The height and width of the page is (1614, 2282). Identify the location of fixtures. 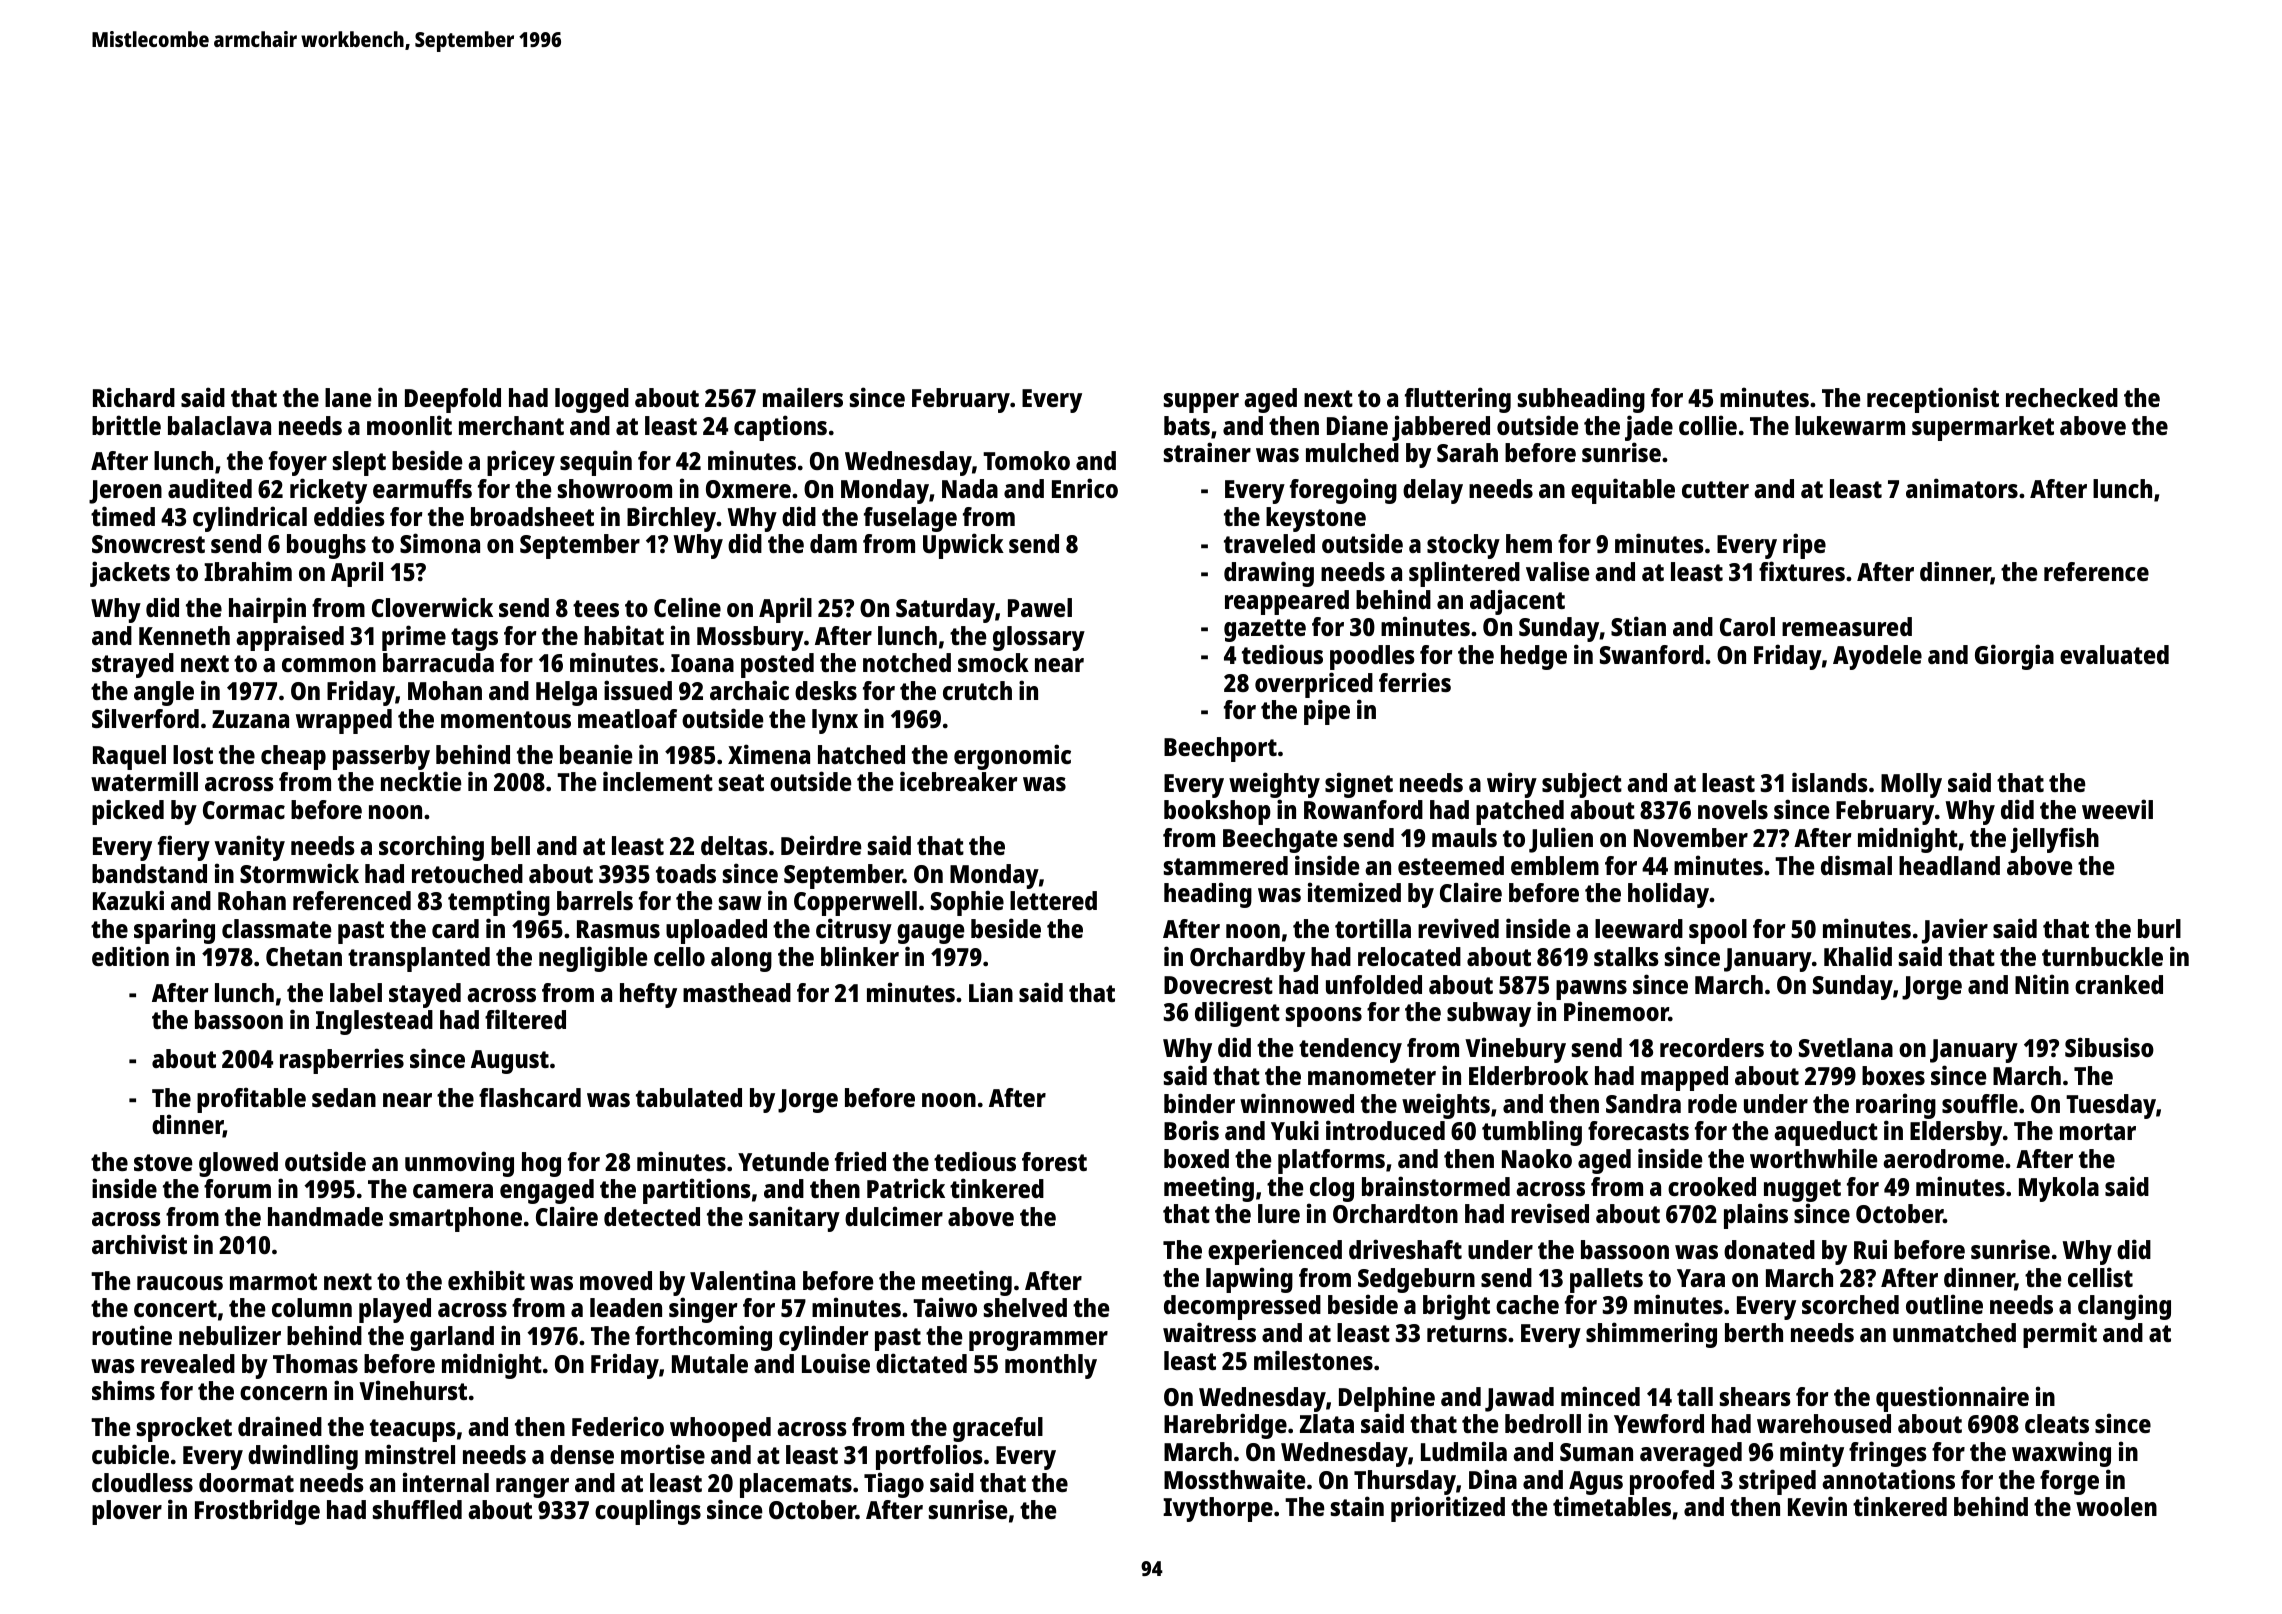
(1802, 571).
